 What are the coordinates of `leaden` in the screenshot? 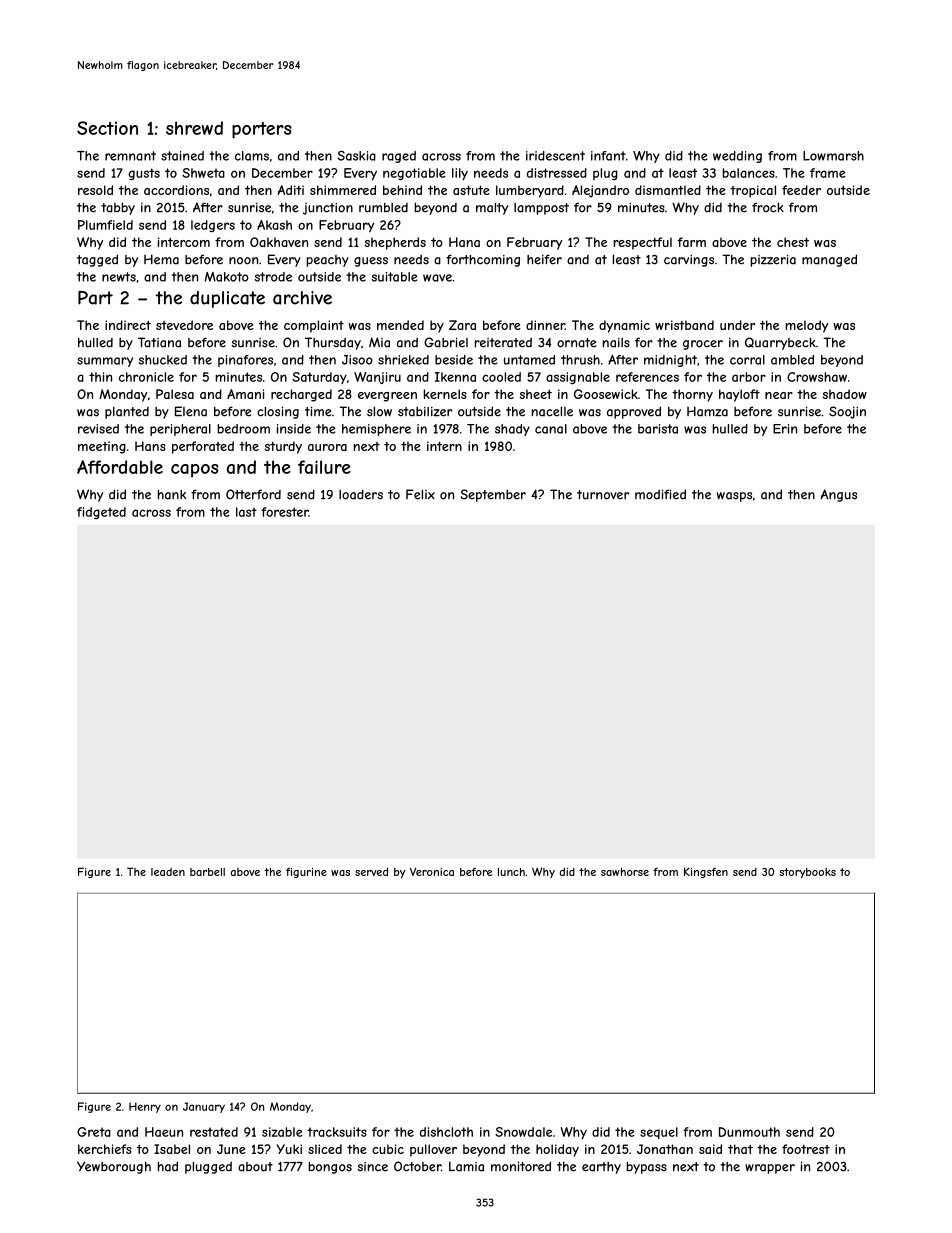 It's located at (168, 872).
